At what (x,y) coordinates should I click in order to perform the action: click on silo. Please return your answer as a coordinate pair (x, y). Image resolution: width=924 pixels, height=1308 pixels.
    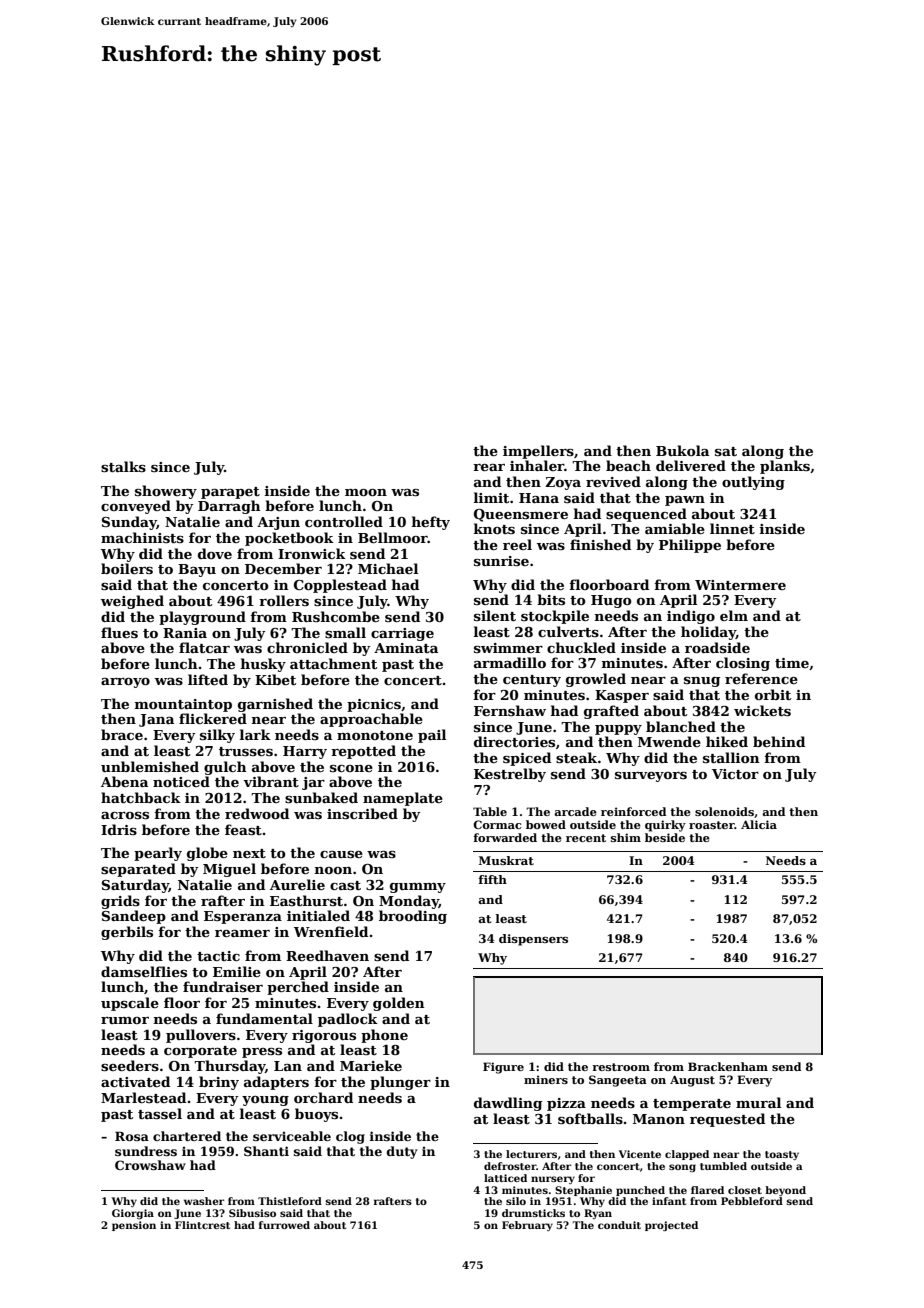
    Looking at the image, I should click on (516, 1201).
